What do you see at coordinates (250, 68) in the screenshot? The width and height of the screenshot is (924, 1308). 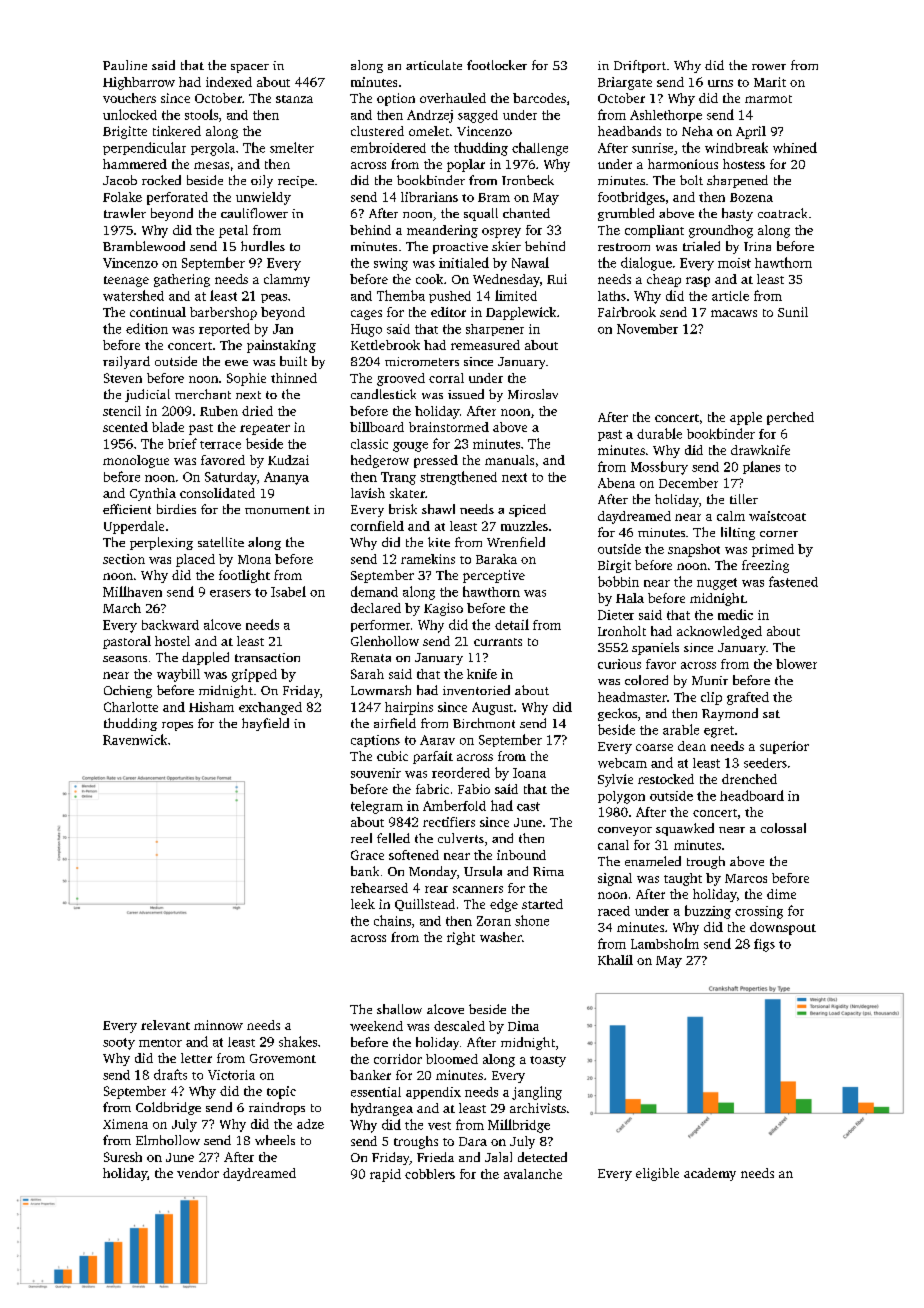 I see `spacer` at bounding box center [250, 68].
